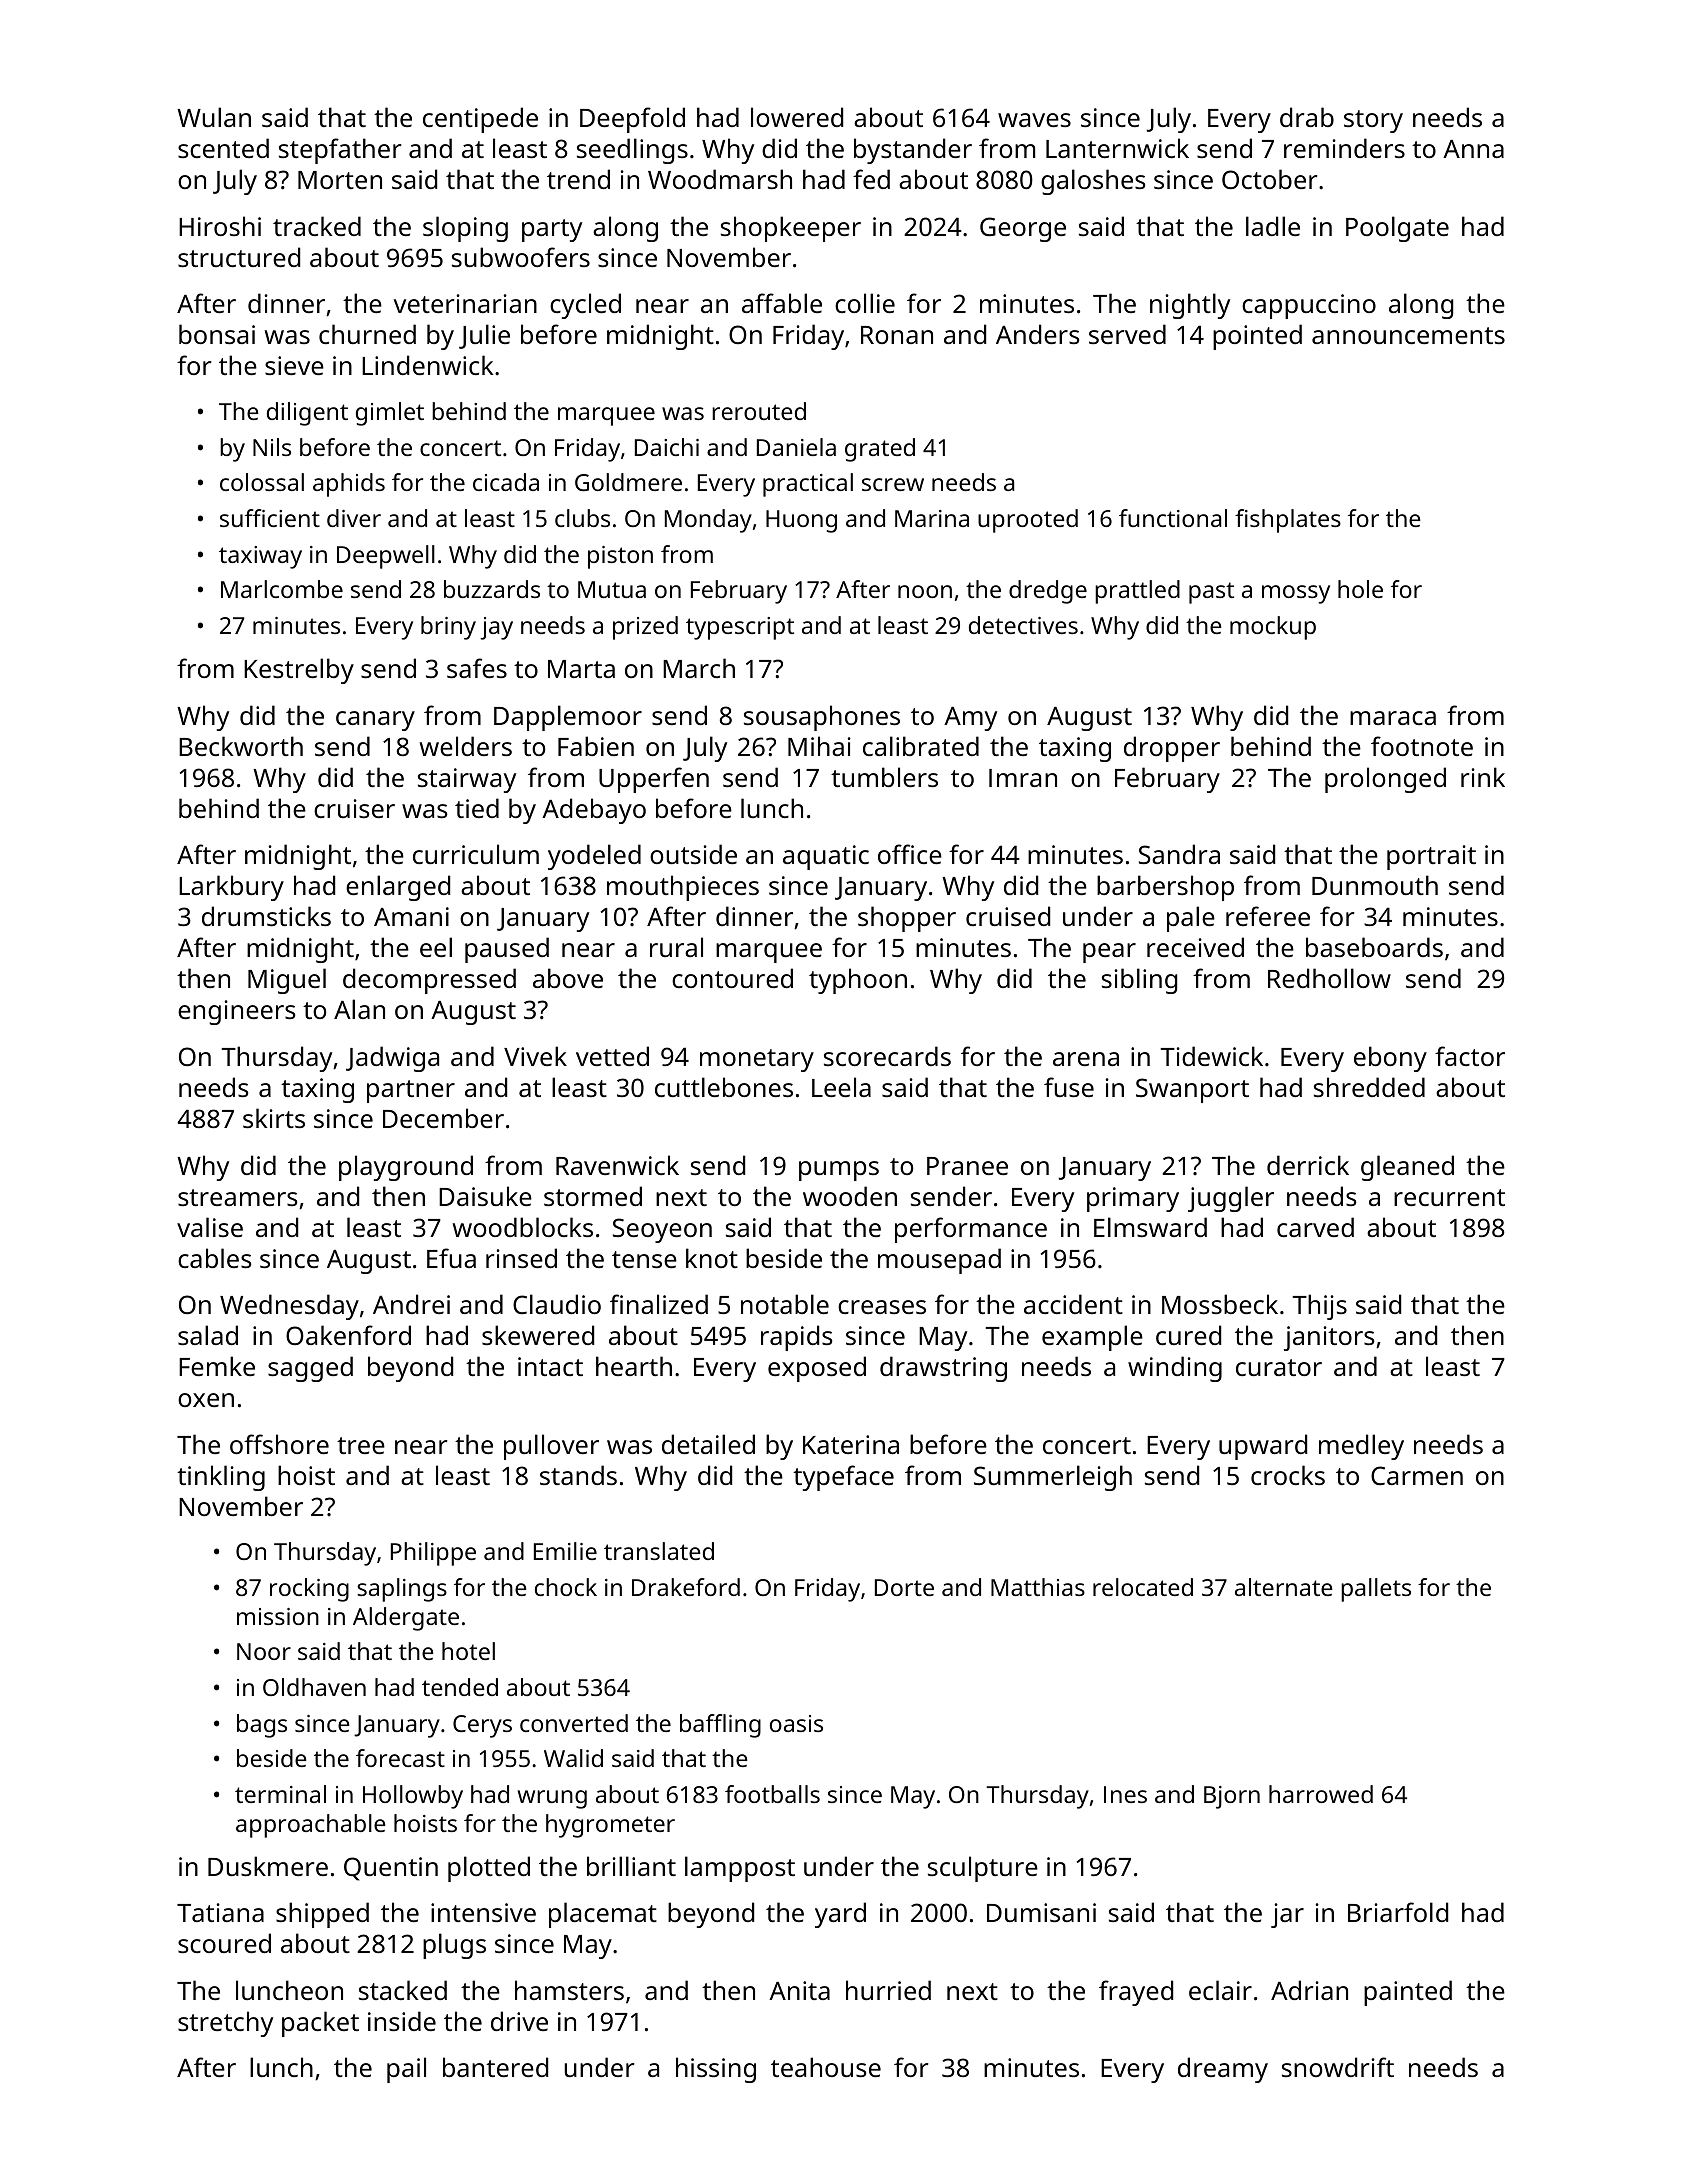  Describe the element at coordinates (241, 746) in the screenshot. I see `Beckworth` at that location.
